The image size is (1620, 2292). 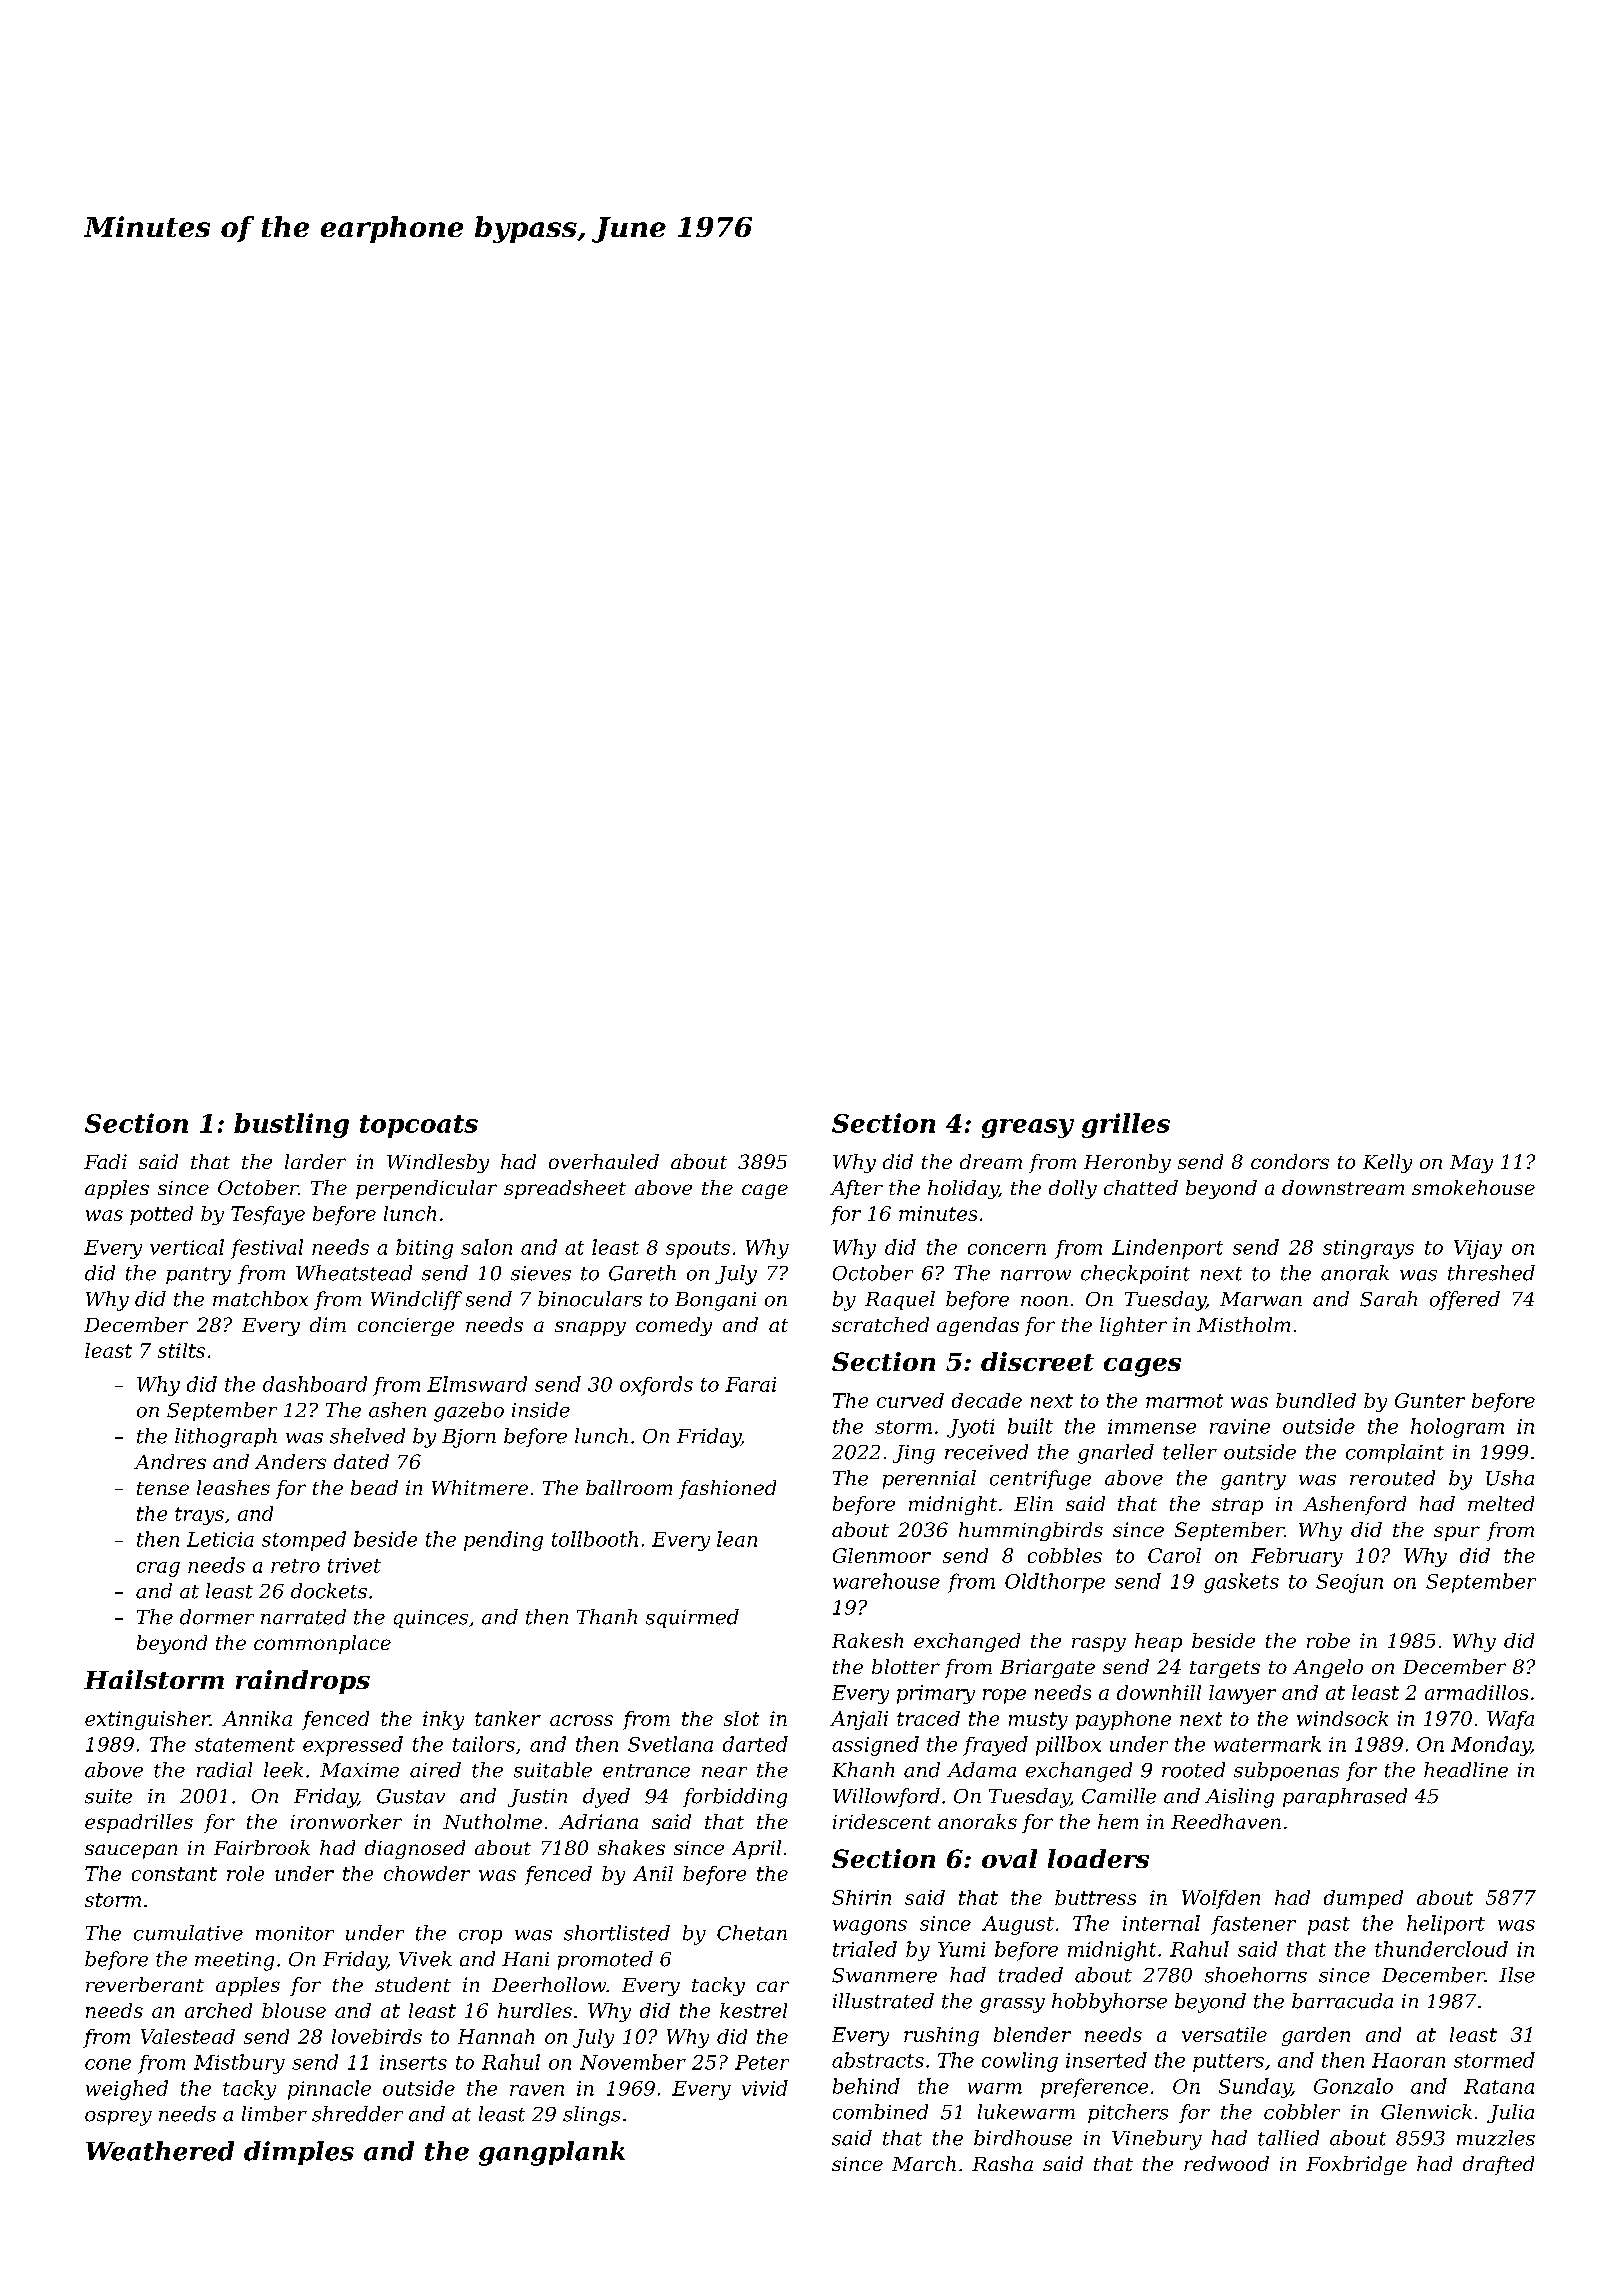 What do you see at coordinates (1465, 1300) in the document?
I see `offered` at bounding box center [1465, 1300].
